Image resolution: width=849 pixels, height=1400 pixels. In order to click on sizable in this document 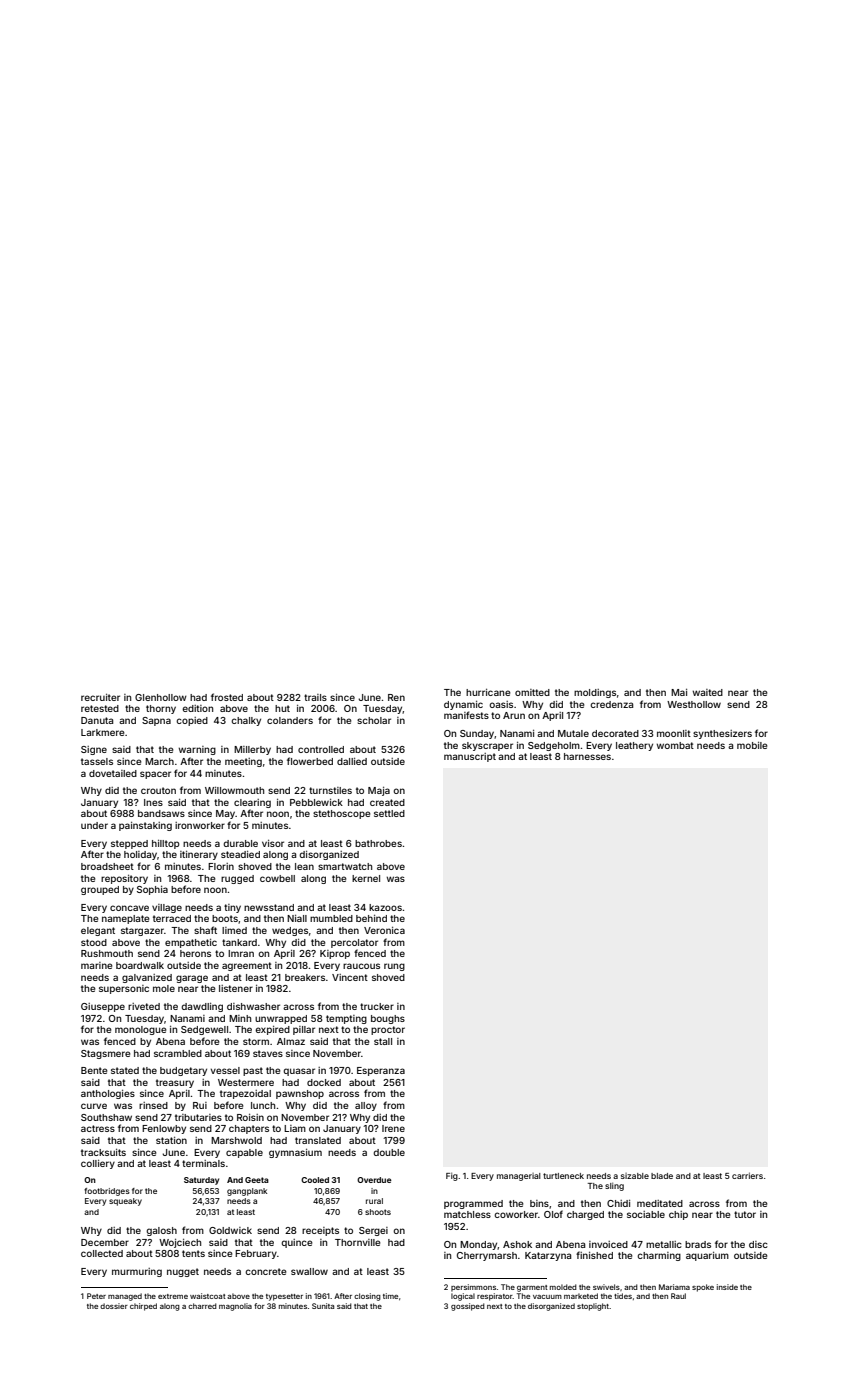, I will do `click(635, 1176)`.
